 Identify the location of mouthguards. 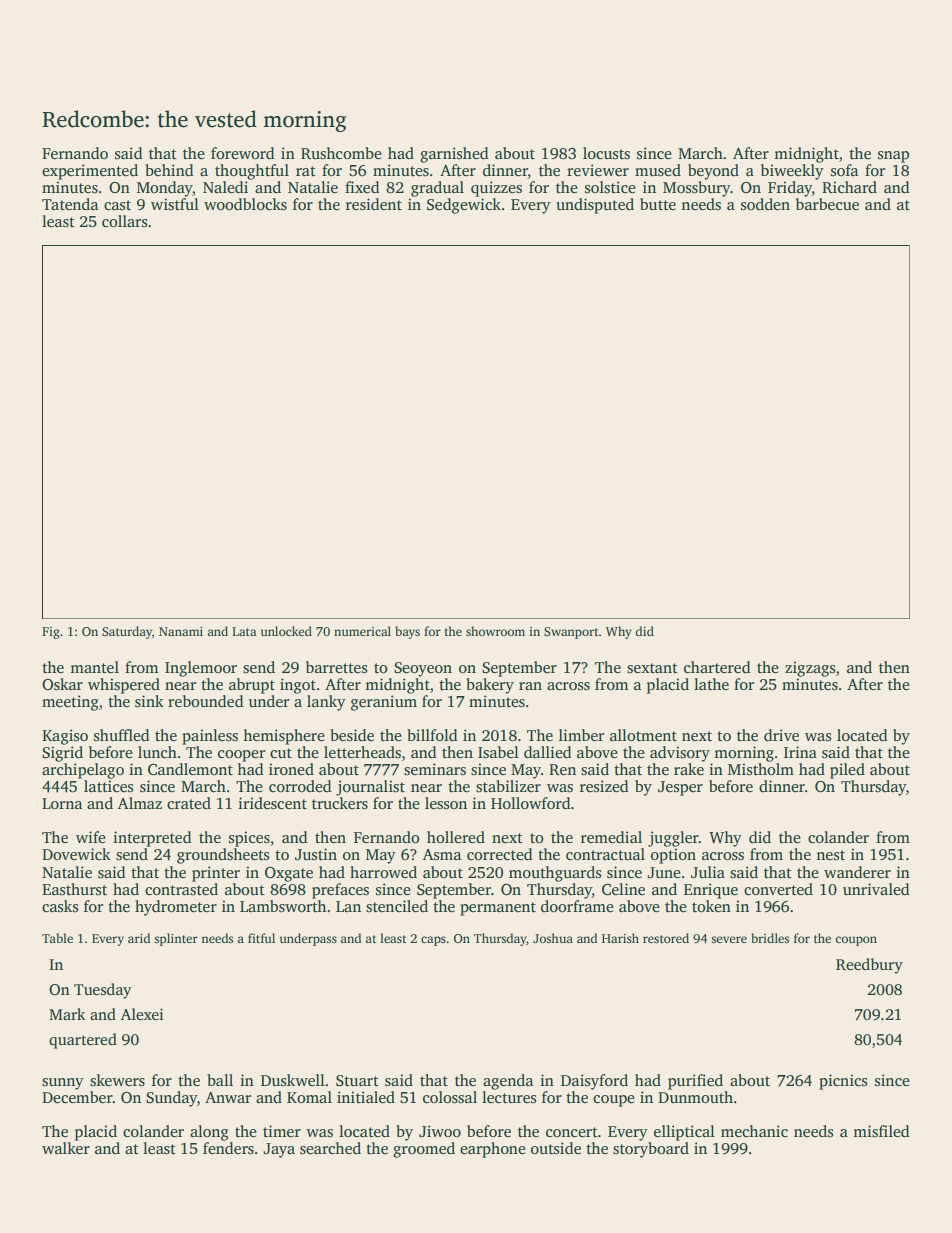
(555, 874).
